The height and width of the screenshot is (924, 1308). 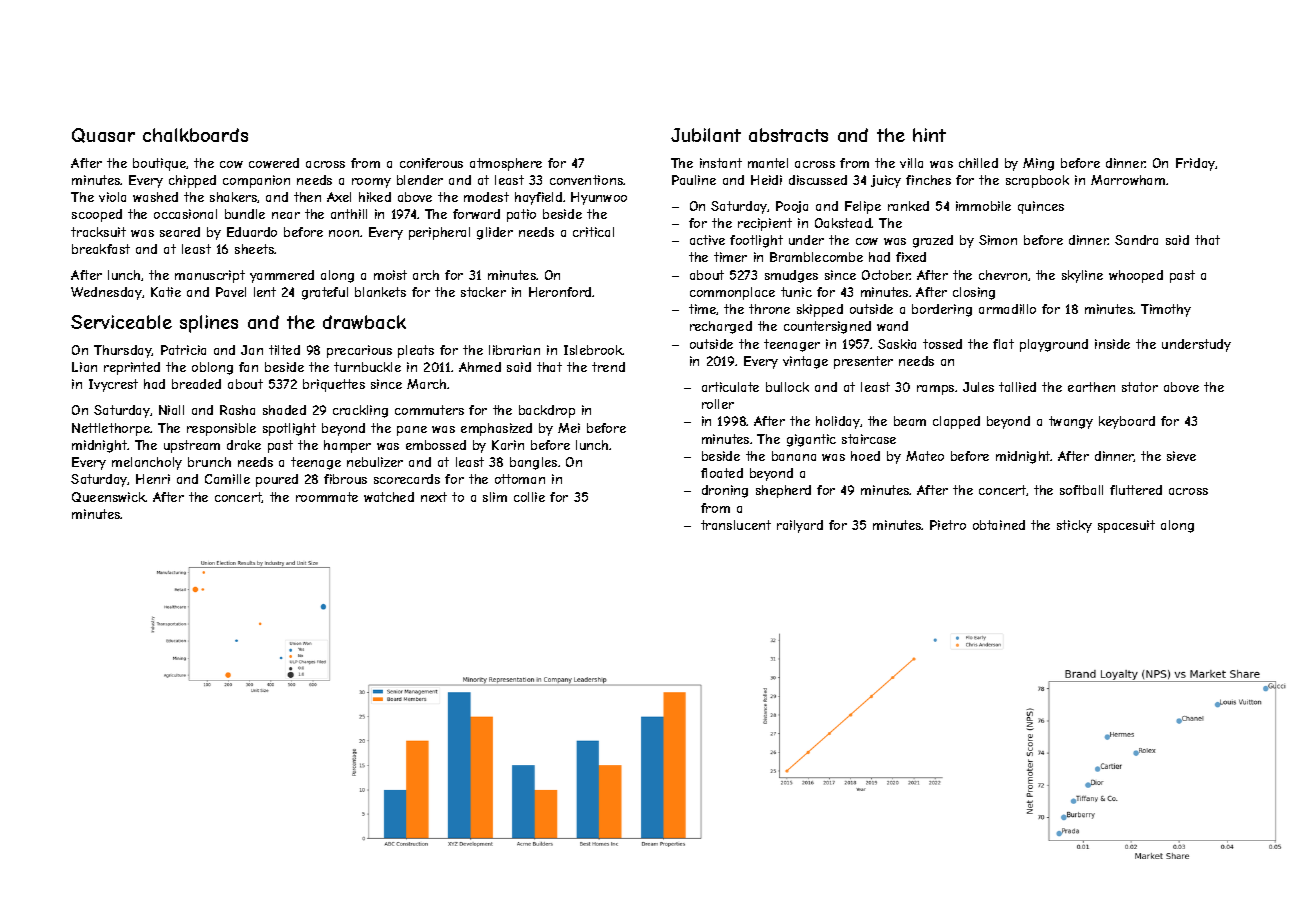 I want to click on shepherd, so click(x=783, y=491).
